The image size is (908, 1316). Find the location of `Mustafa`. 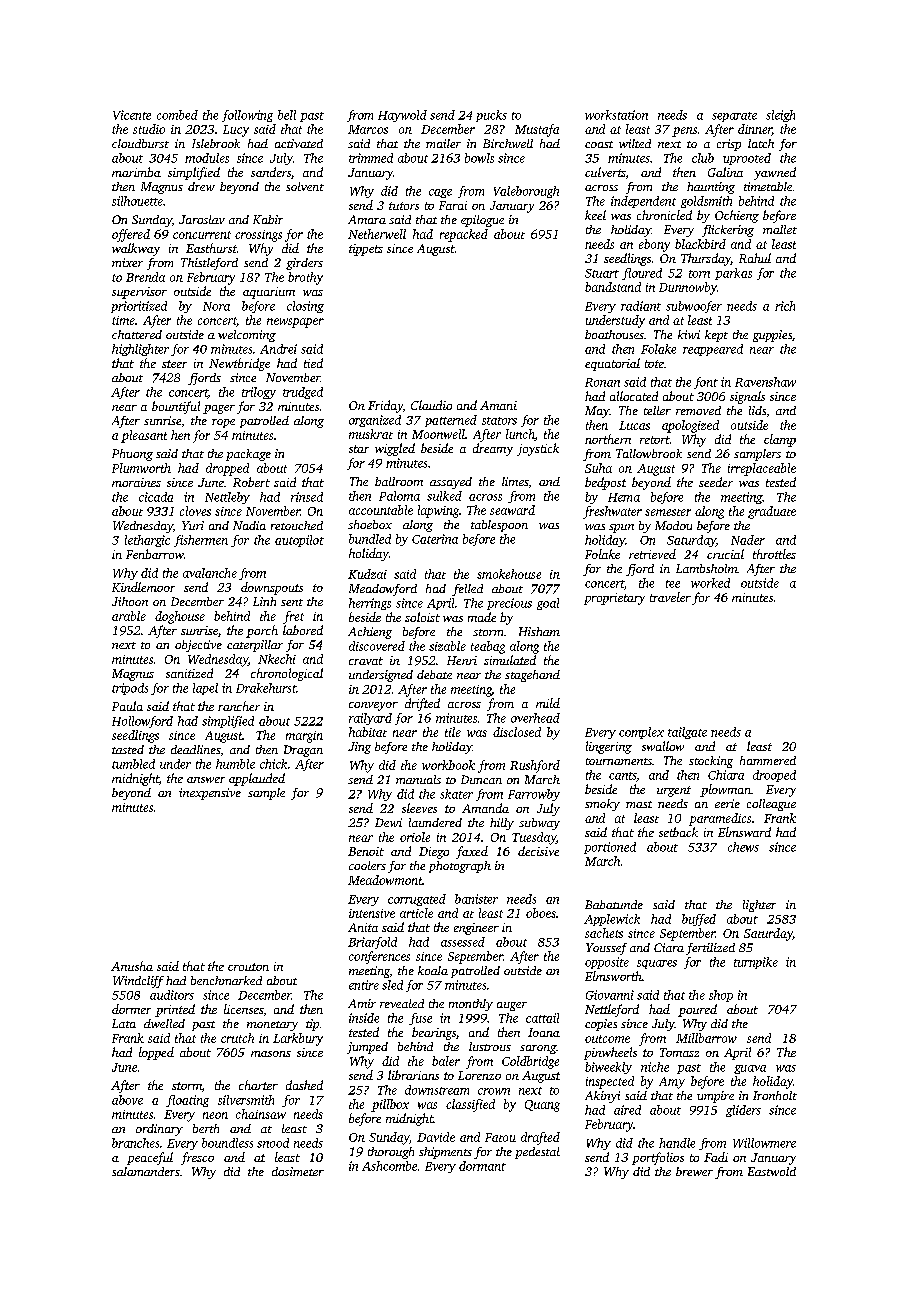

Mustafa is located at coordinates (537, 130).
